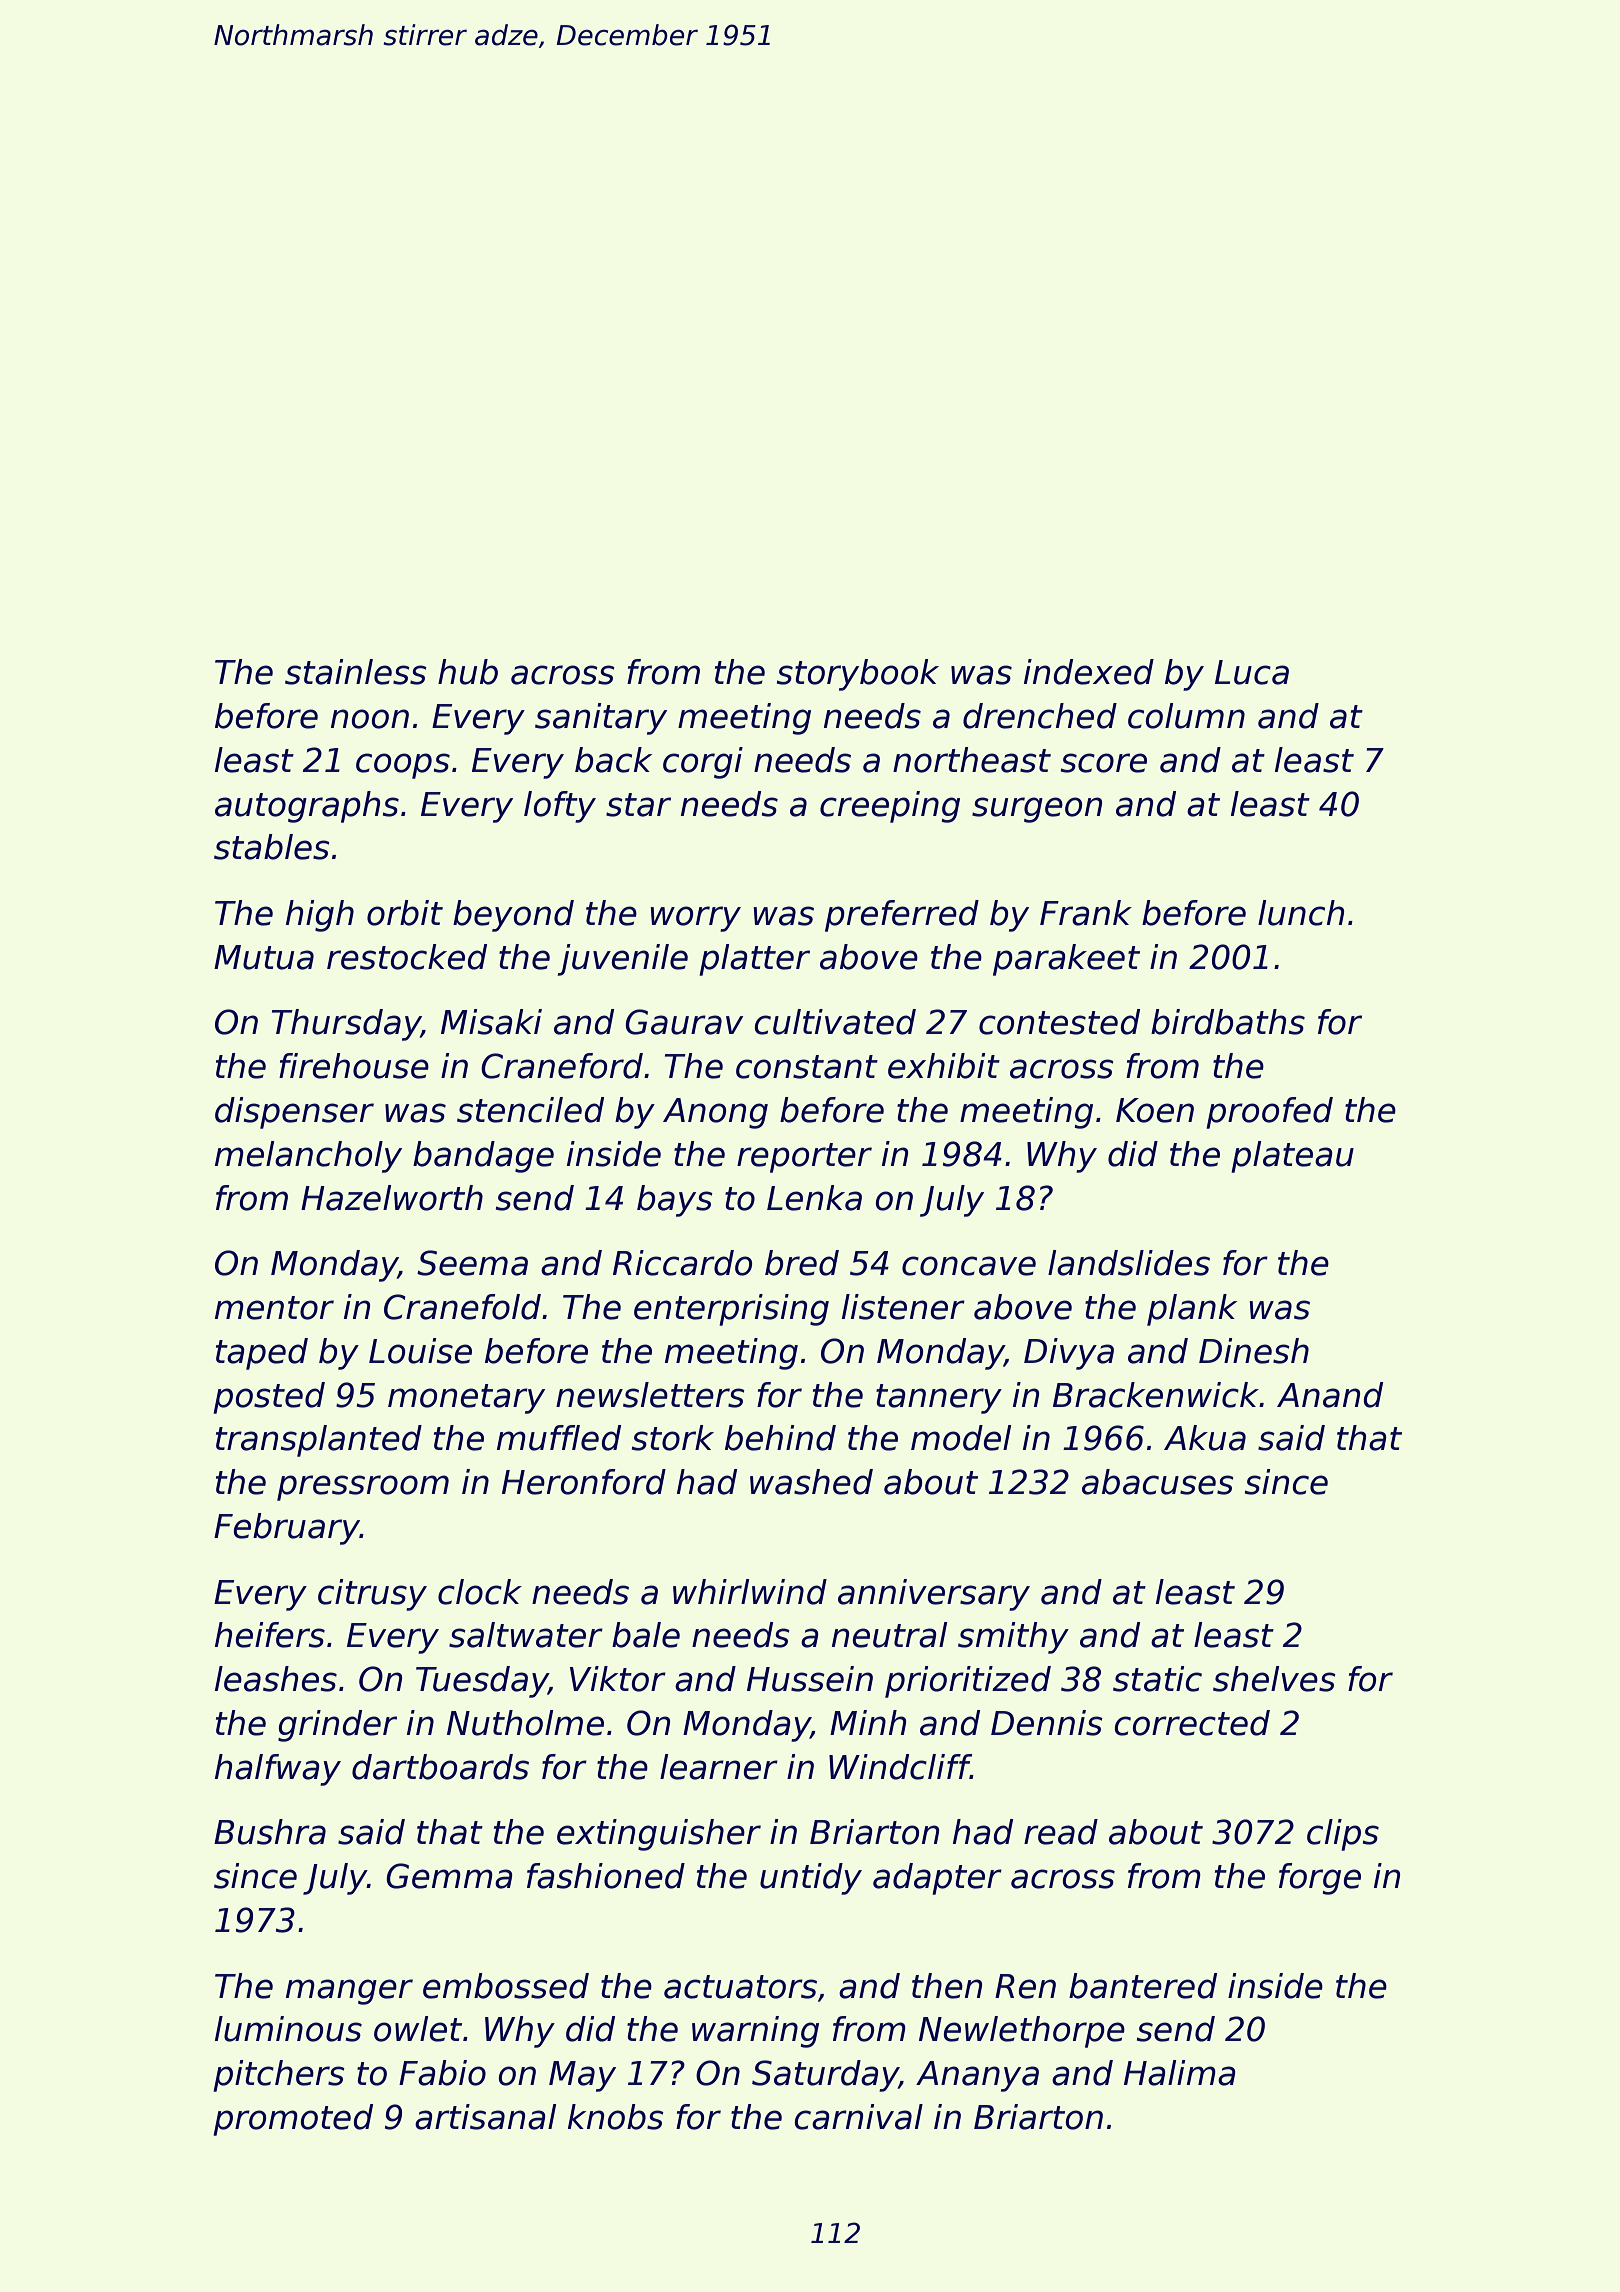  I want to click on static, so click(1157, 1679).
